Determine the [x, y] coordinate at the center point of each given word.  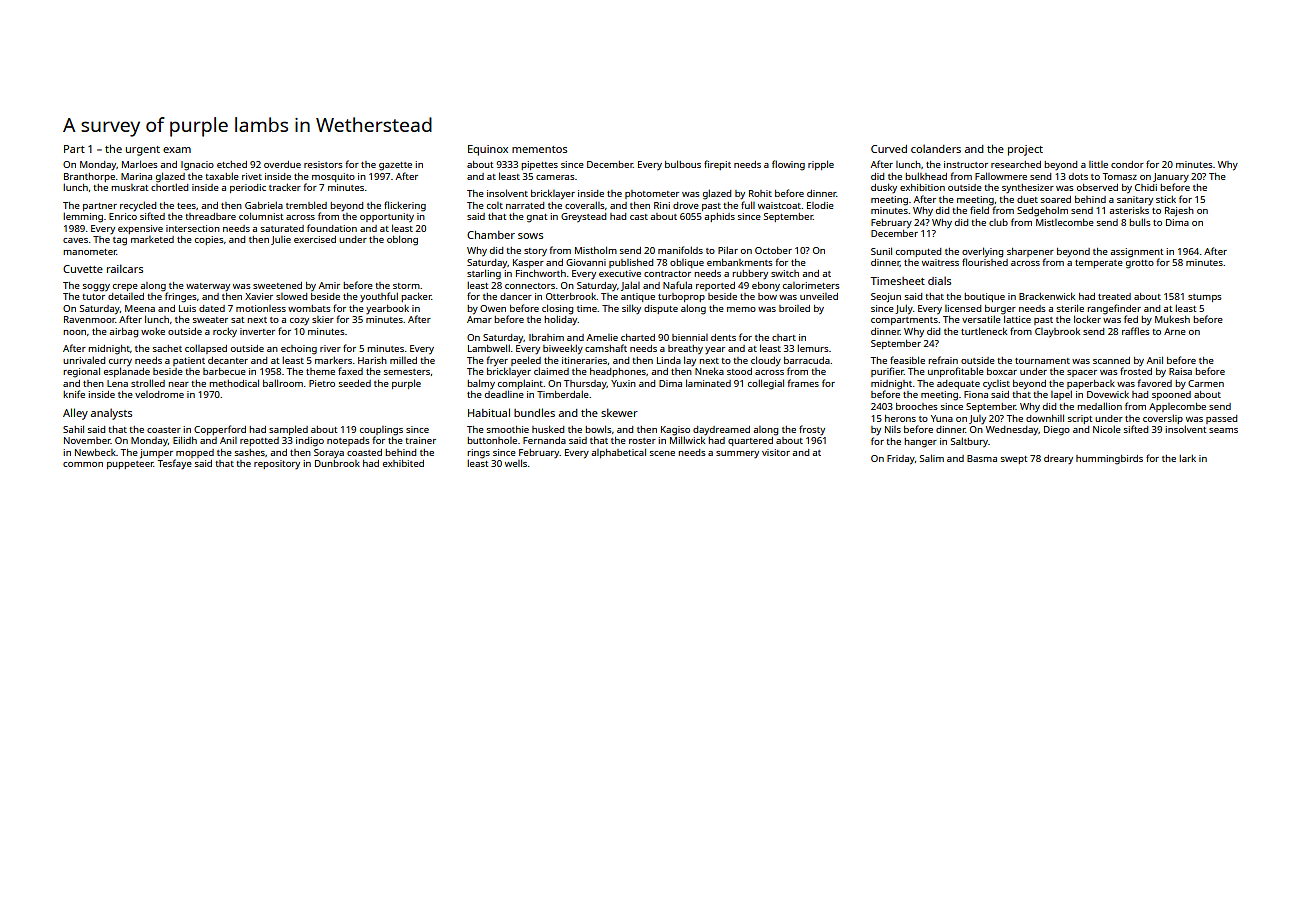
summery [737, 454]
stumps [1205, 298]
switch [785, 273]
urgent [143, 151]
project [1025, 150]
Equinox [488, 150]
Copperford [220, 430]
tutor [93, 297]
